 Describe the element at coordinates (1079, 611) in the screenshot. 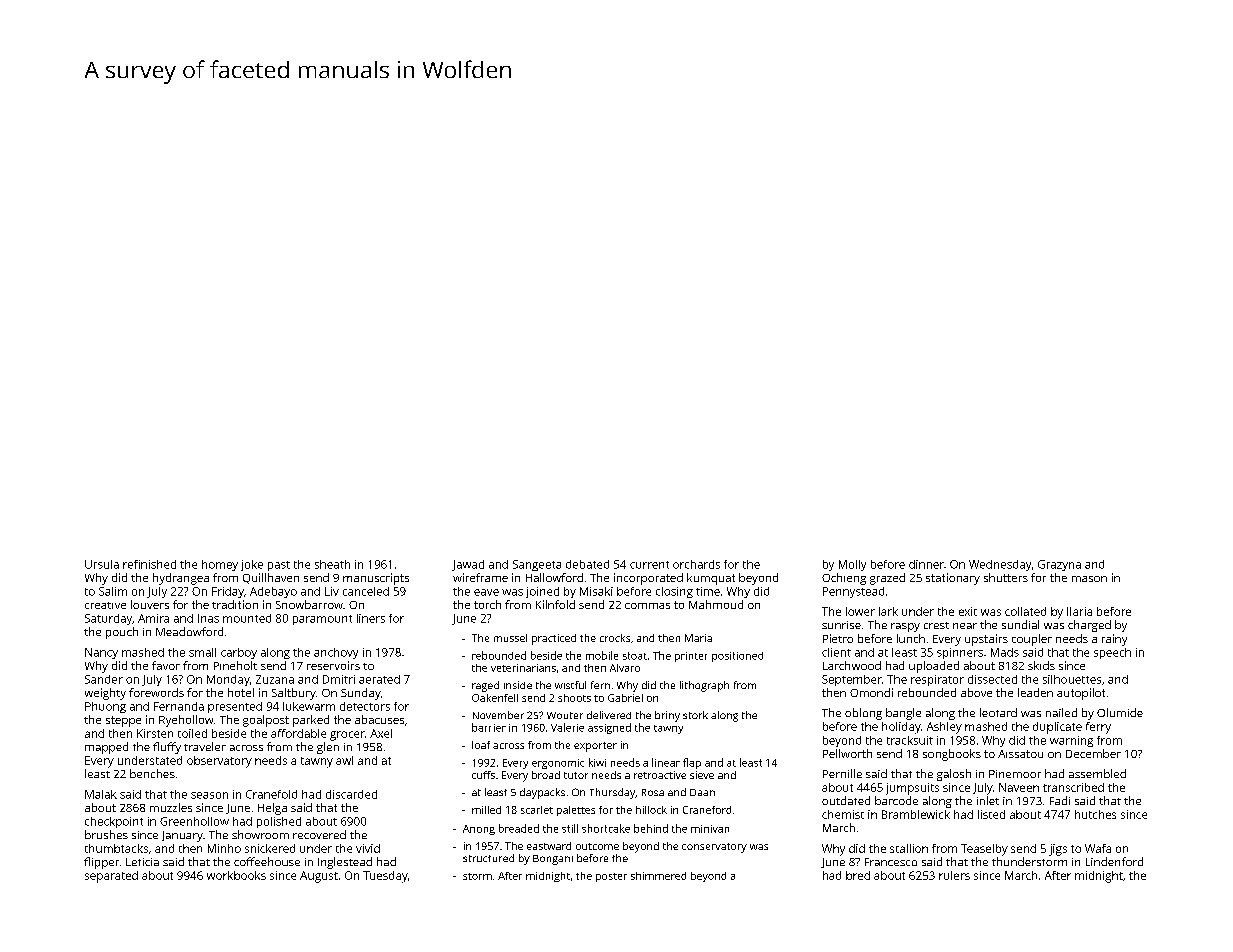

I see `Ilaria` at that location.
